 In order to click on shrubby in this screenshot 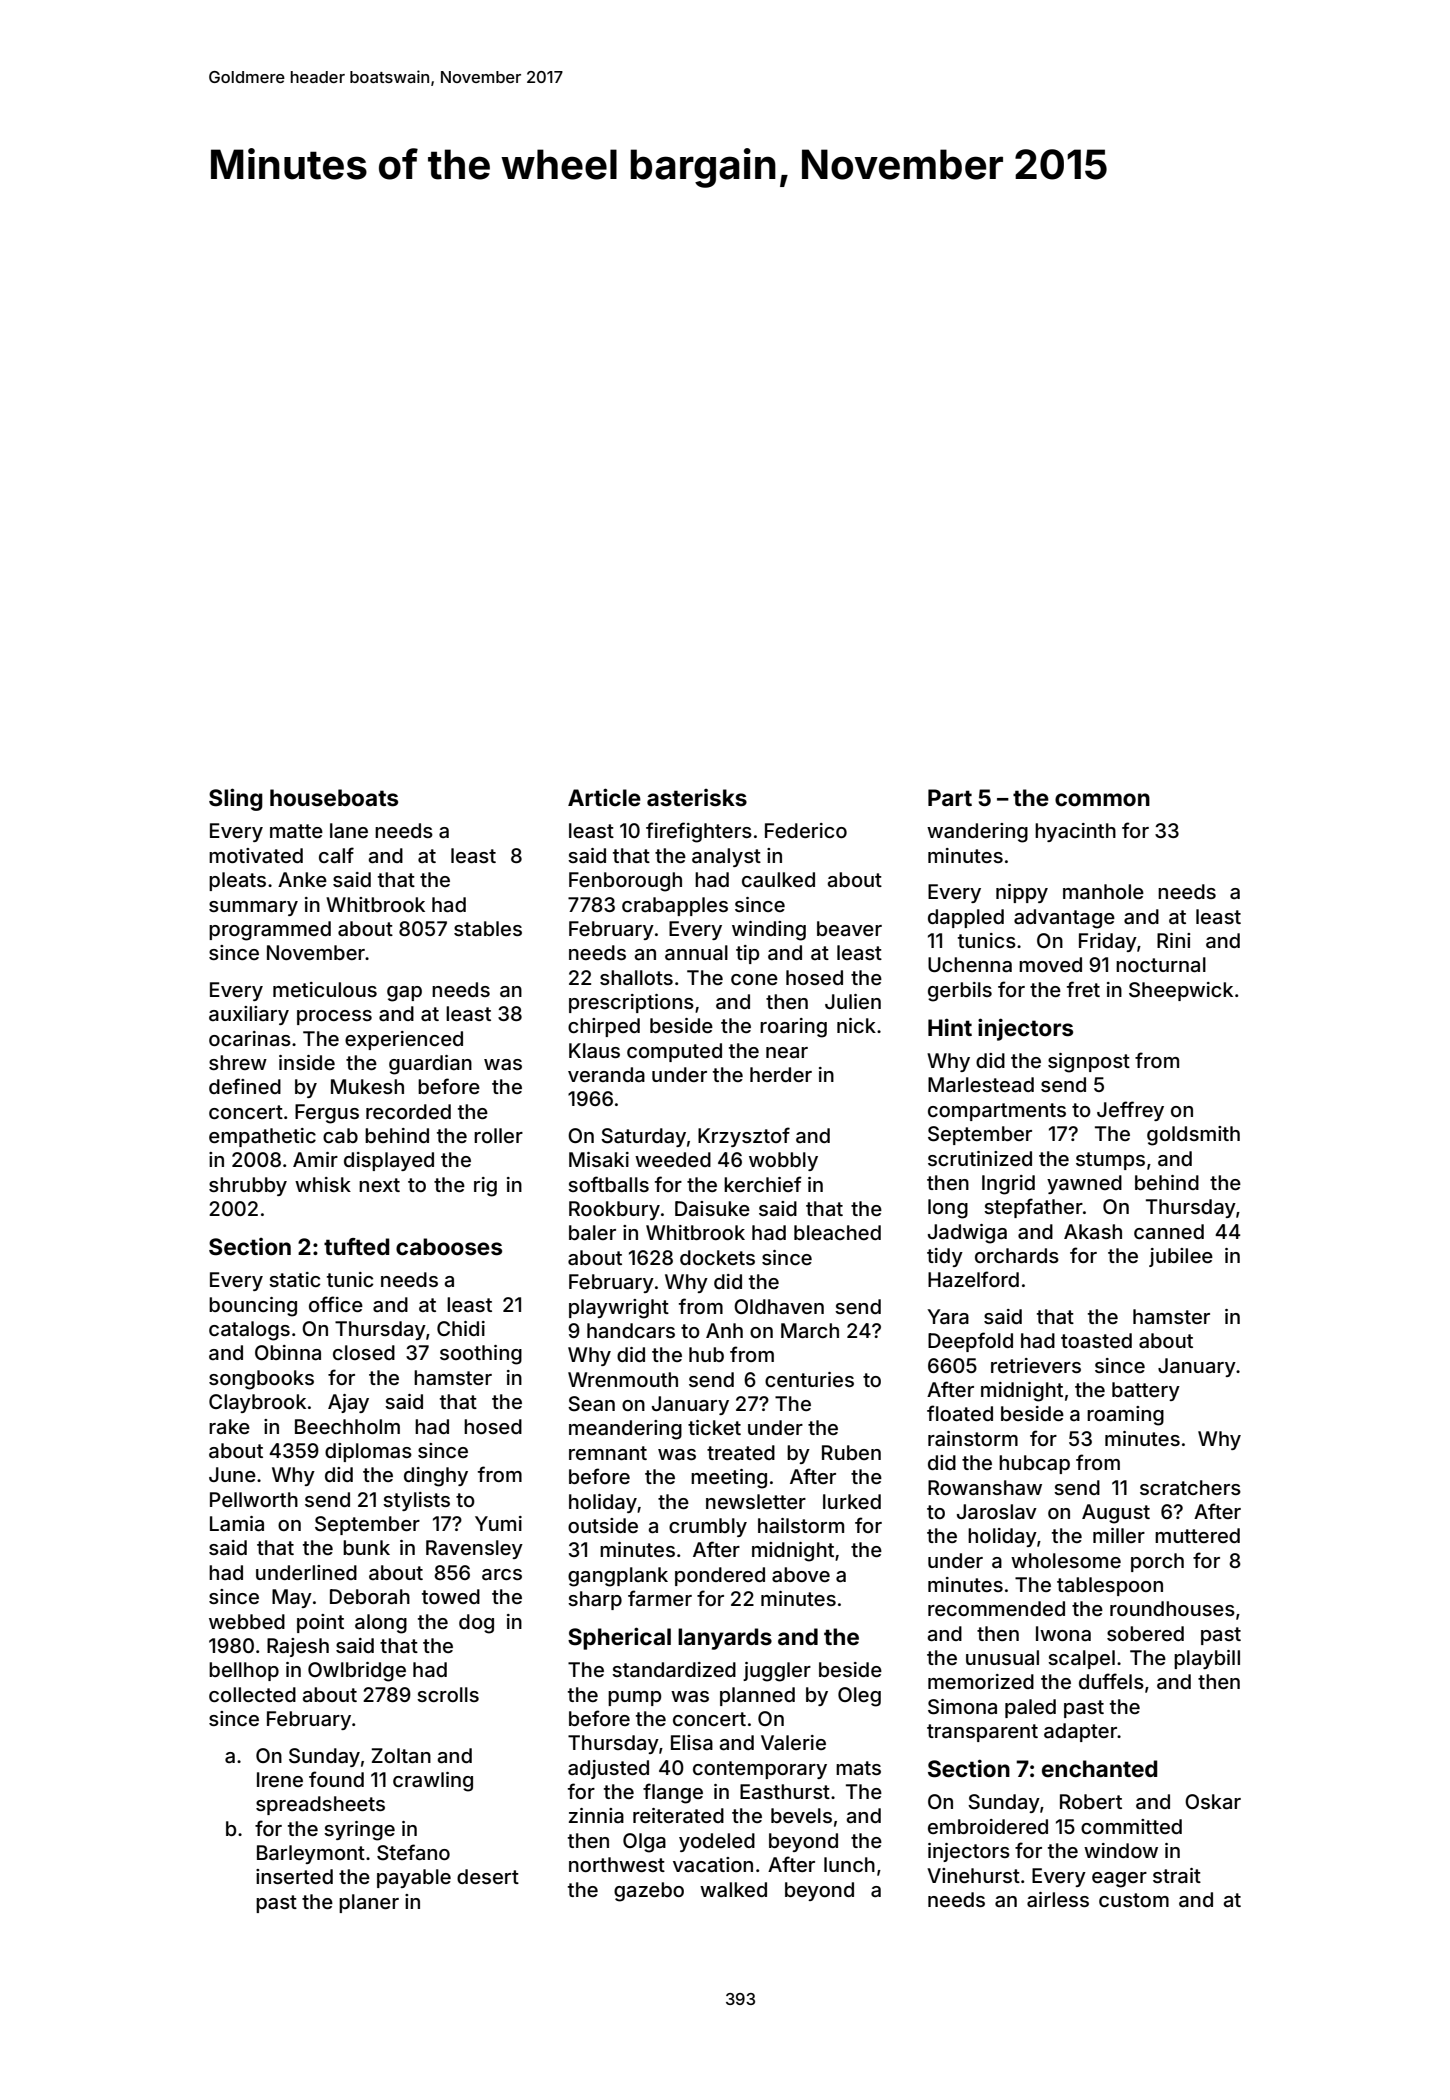, I will do `click(248, 1186)`.
